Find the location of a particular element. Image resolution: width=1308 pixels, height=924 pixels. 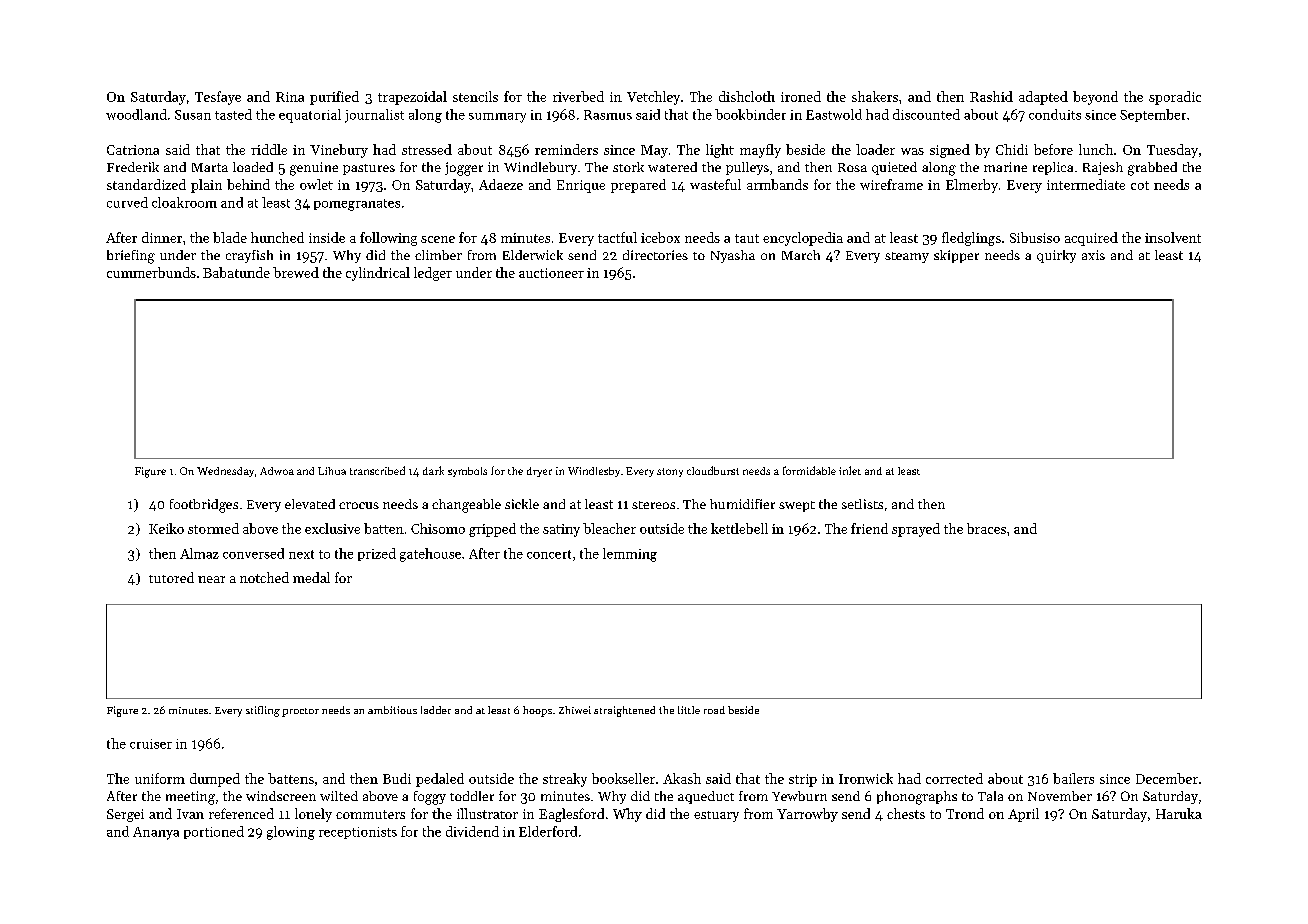

glowing is located at coordinates (291, 833).
